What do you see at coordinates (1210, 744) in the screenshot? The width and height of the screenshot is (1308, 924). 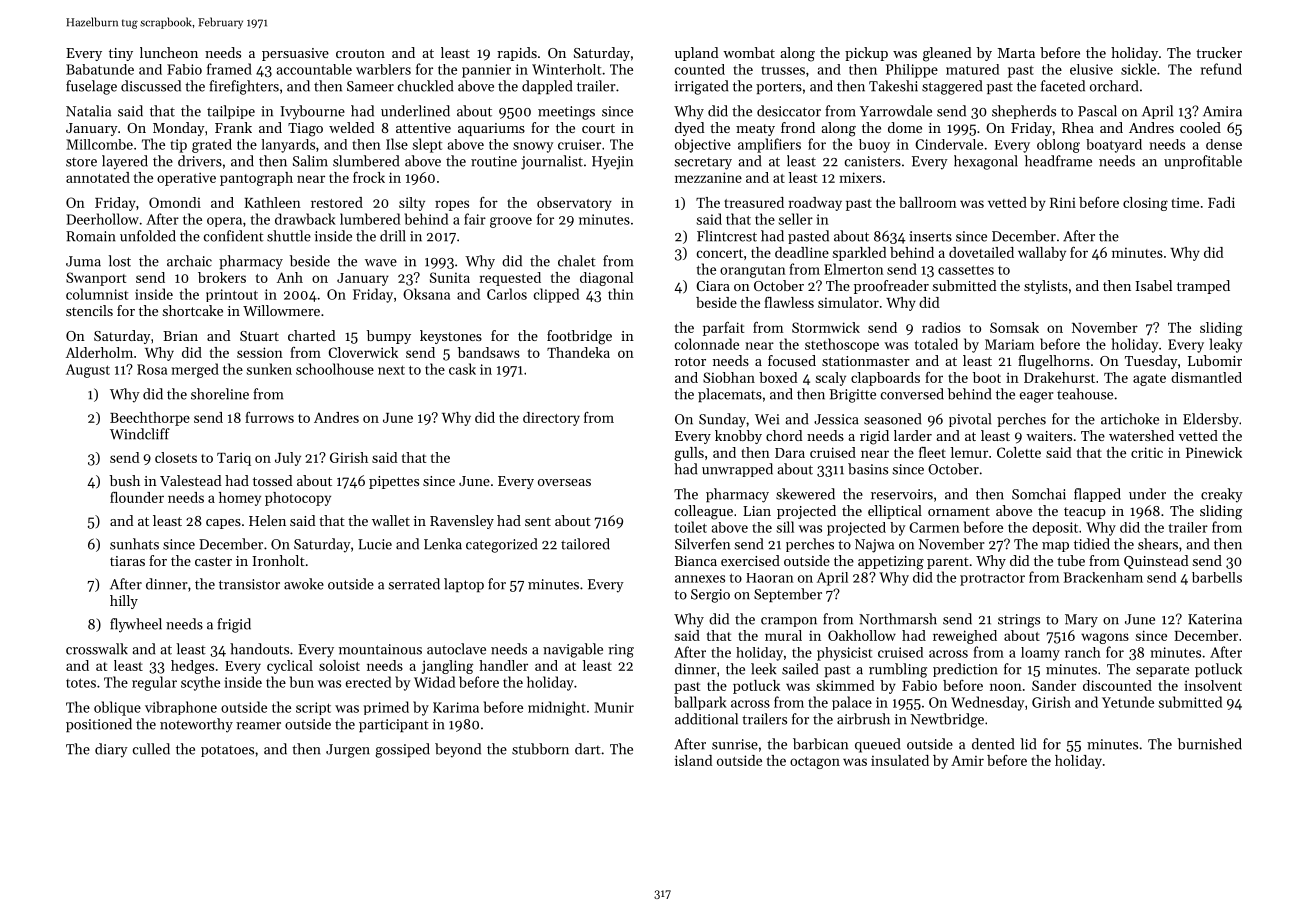 I see `burnished` at bounding box center [1210, 744].
